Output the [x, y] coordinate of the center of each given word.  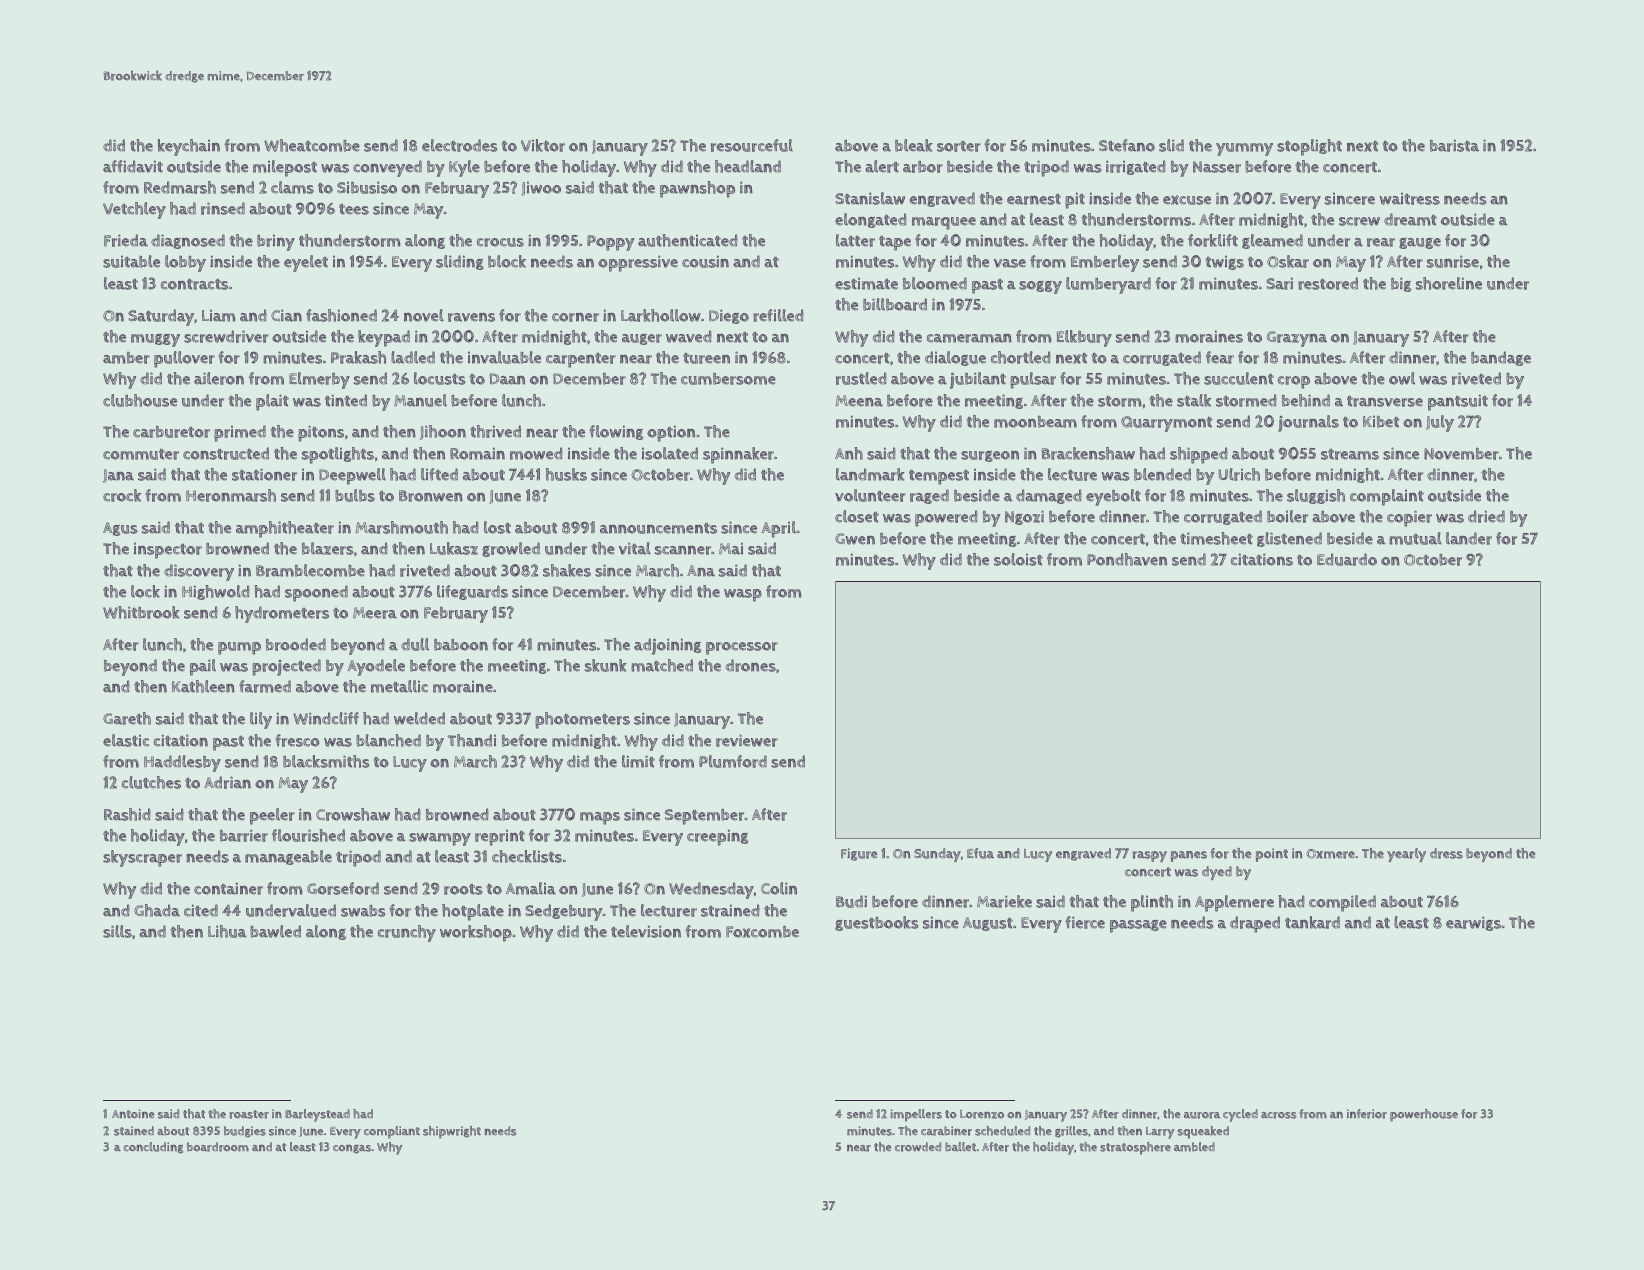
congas [352, 1149]
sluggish [1316, 496]
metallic [399, 686]
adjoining [667, 646]
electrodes [460, 145]
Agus [120, 529]
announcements [658, 528]
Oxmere [1330, 854]
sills [117, 931]
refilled [778, 315]
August [988, 924]
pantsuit [1458, 402]
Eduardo [1347, 559]
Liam [218, 315]
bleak [914, 145]
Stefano [1127, 145]
